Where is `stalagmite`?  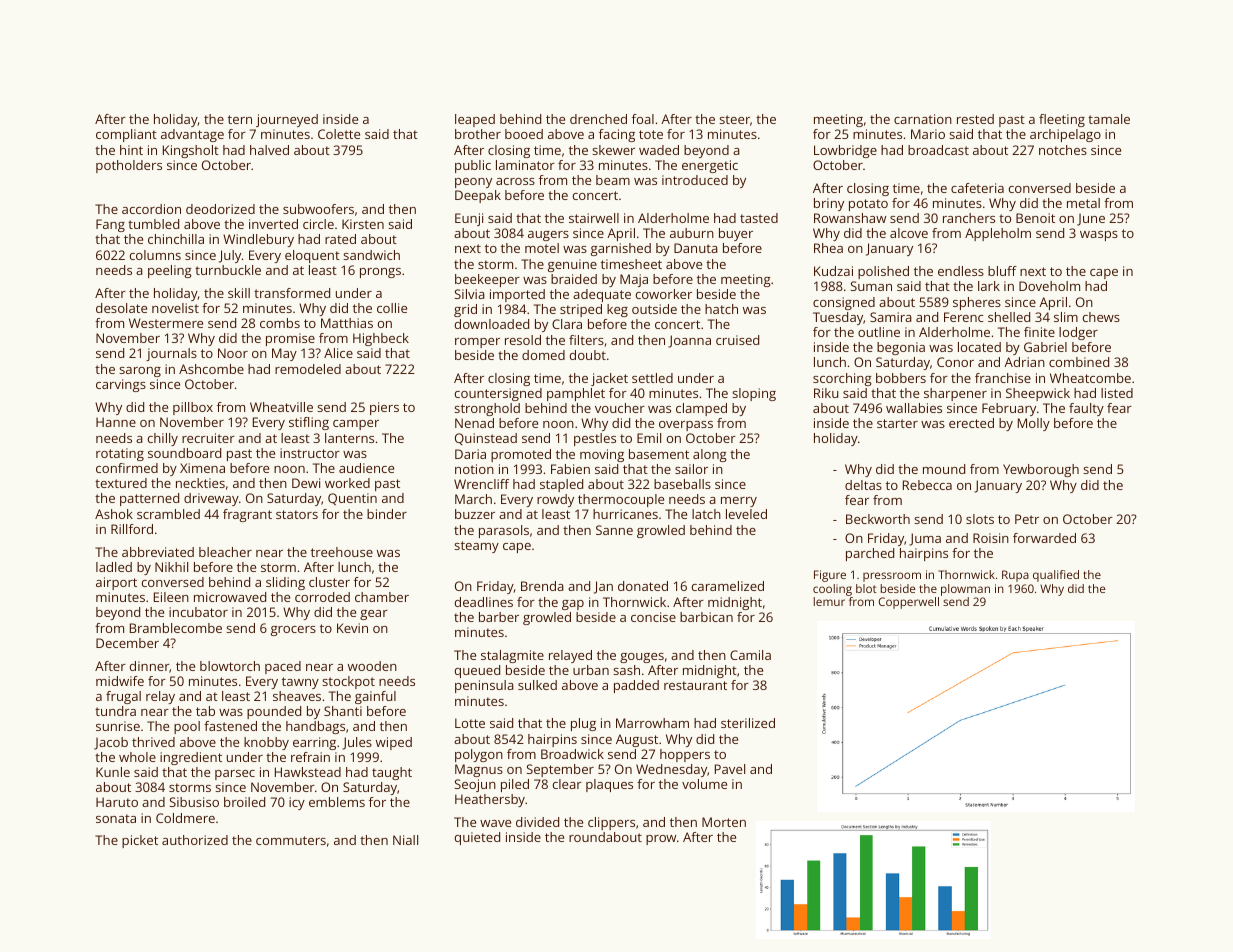 stalagmite is located at coordinates (512, 656).
